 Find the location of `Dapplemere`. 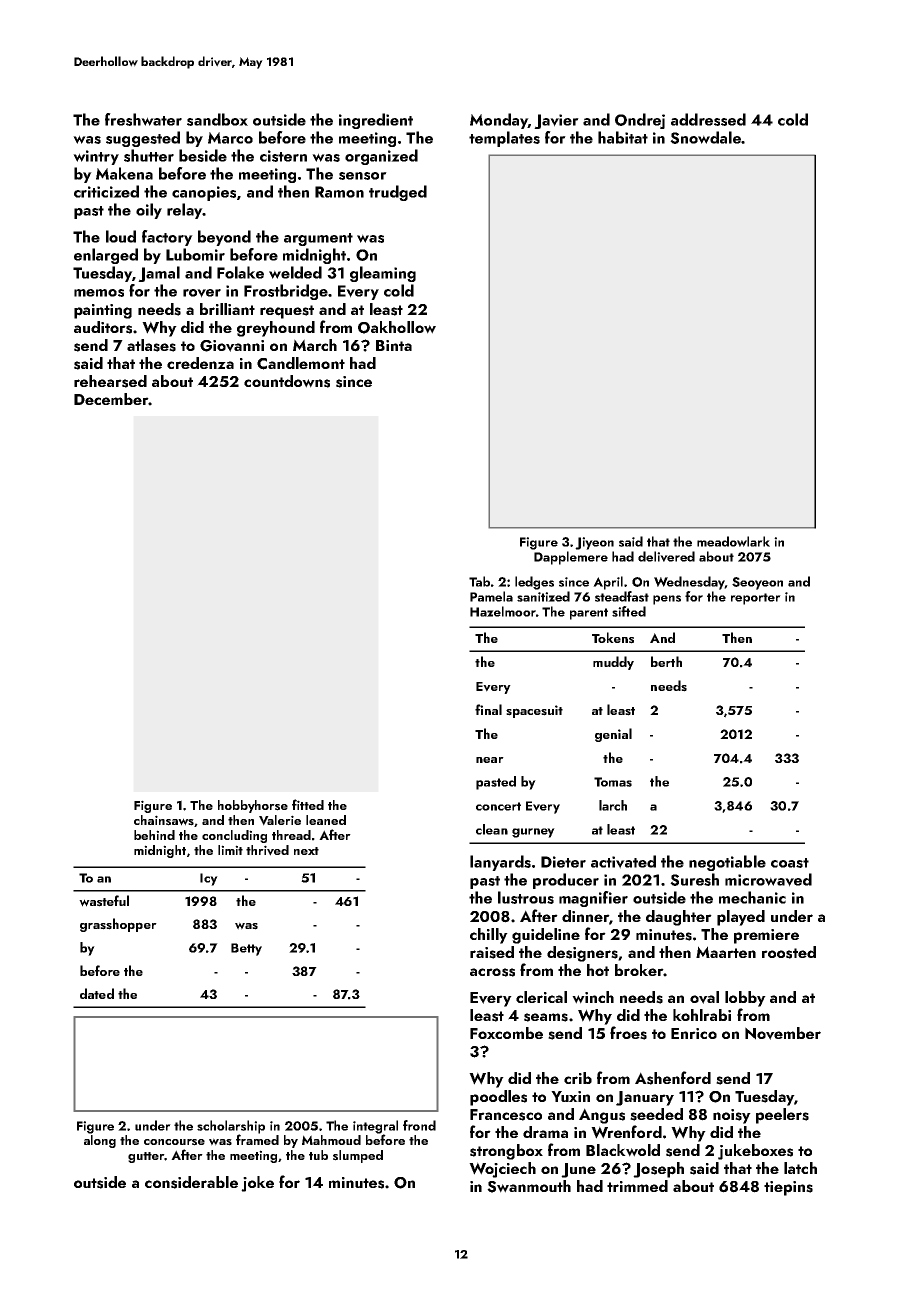

Dapplemere is located at coordinates (571, 558).
